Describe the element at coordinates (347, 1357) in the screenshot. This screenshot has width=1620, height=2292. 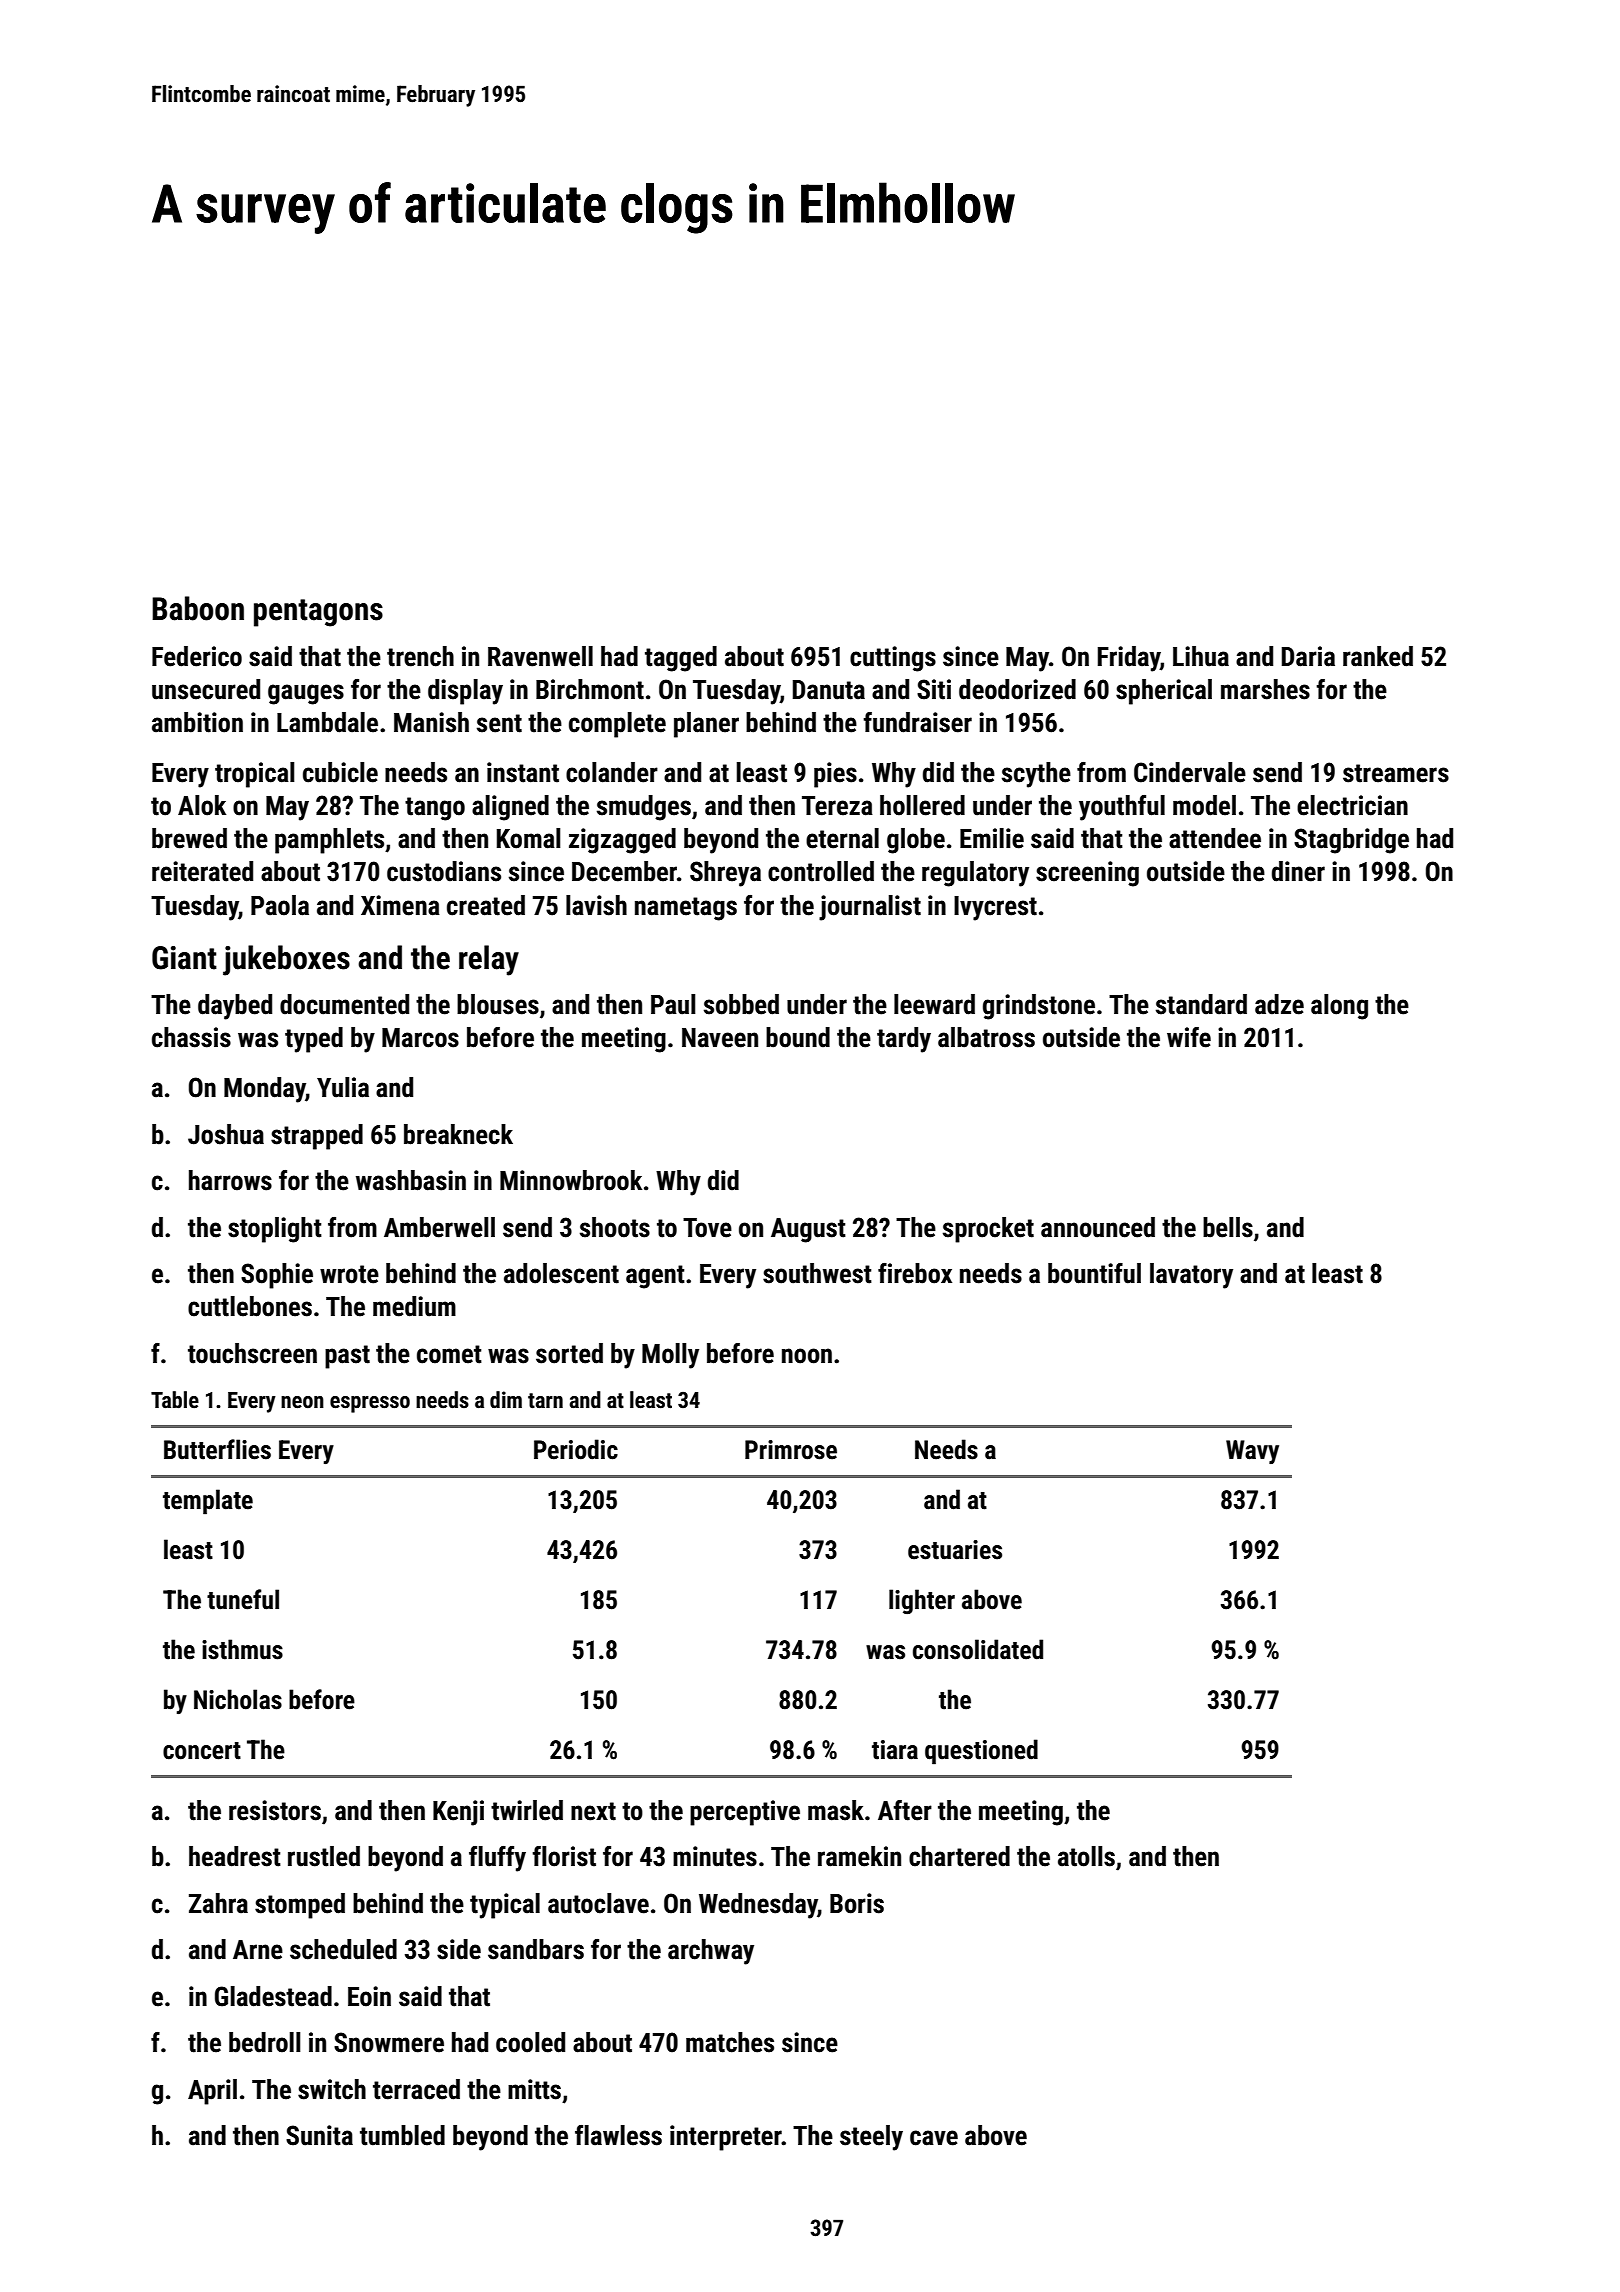
I see `past` at that location.
